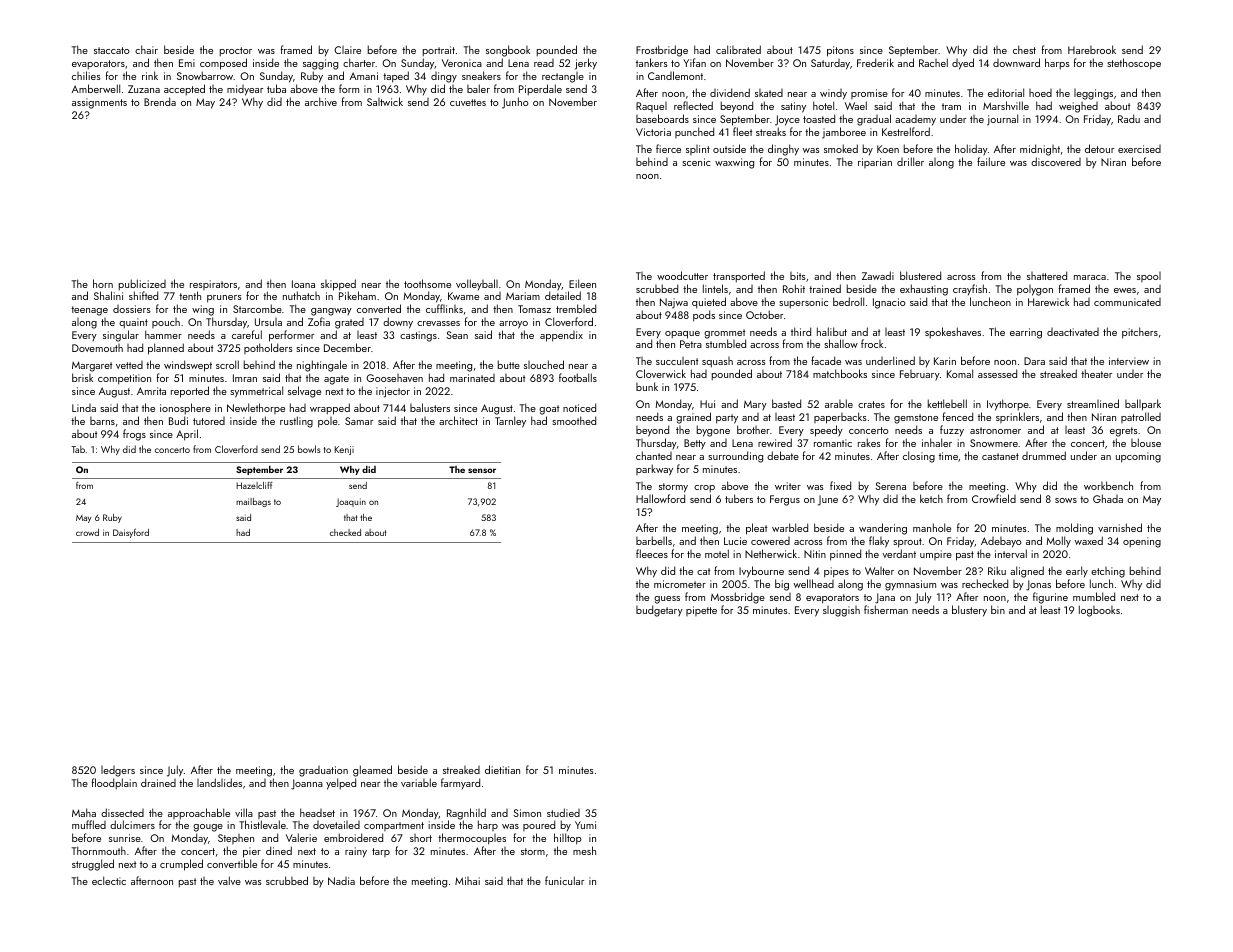  Describe the element at coordinates (936, 555) in the screenshot. I see `umpire` at that location.
